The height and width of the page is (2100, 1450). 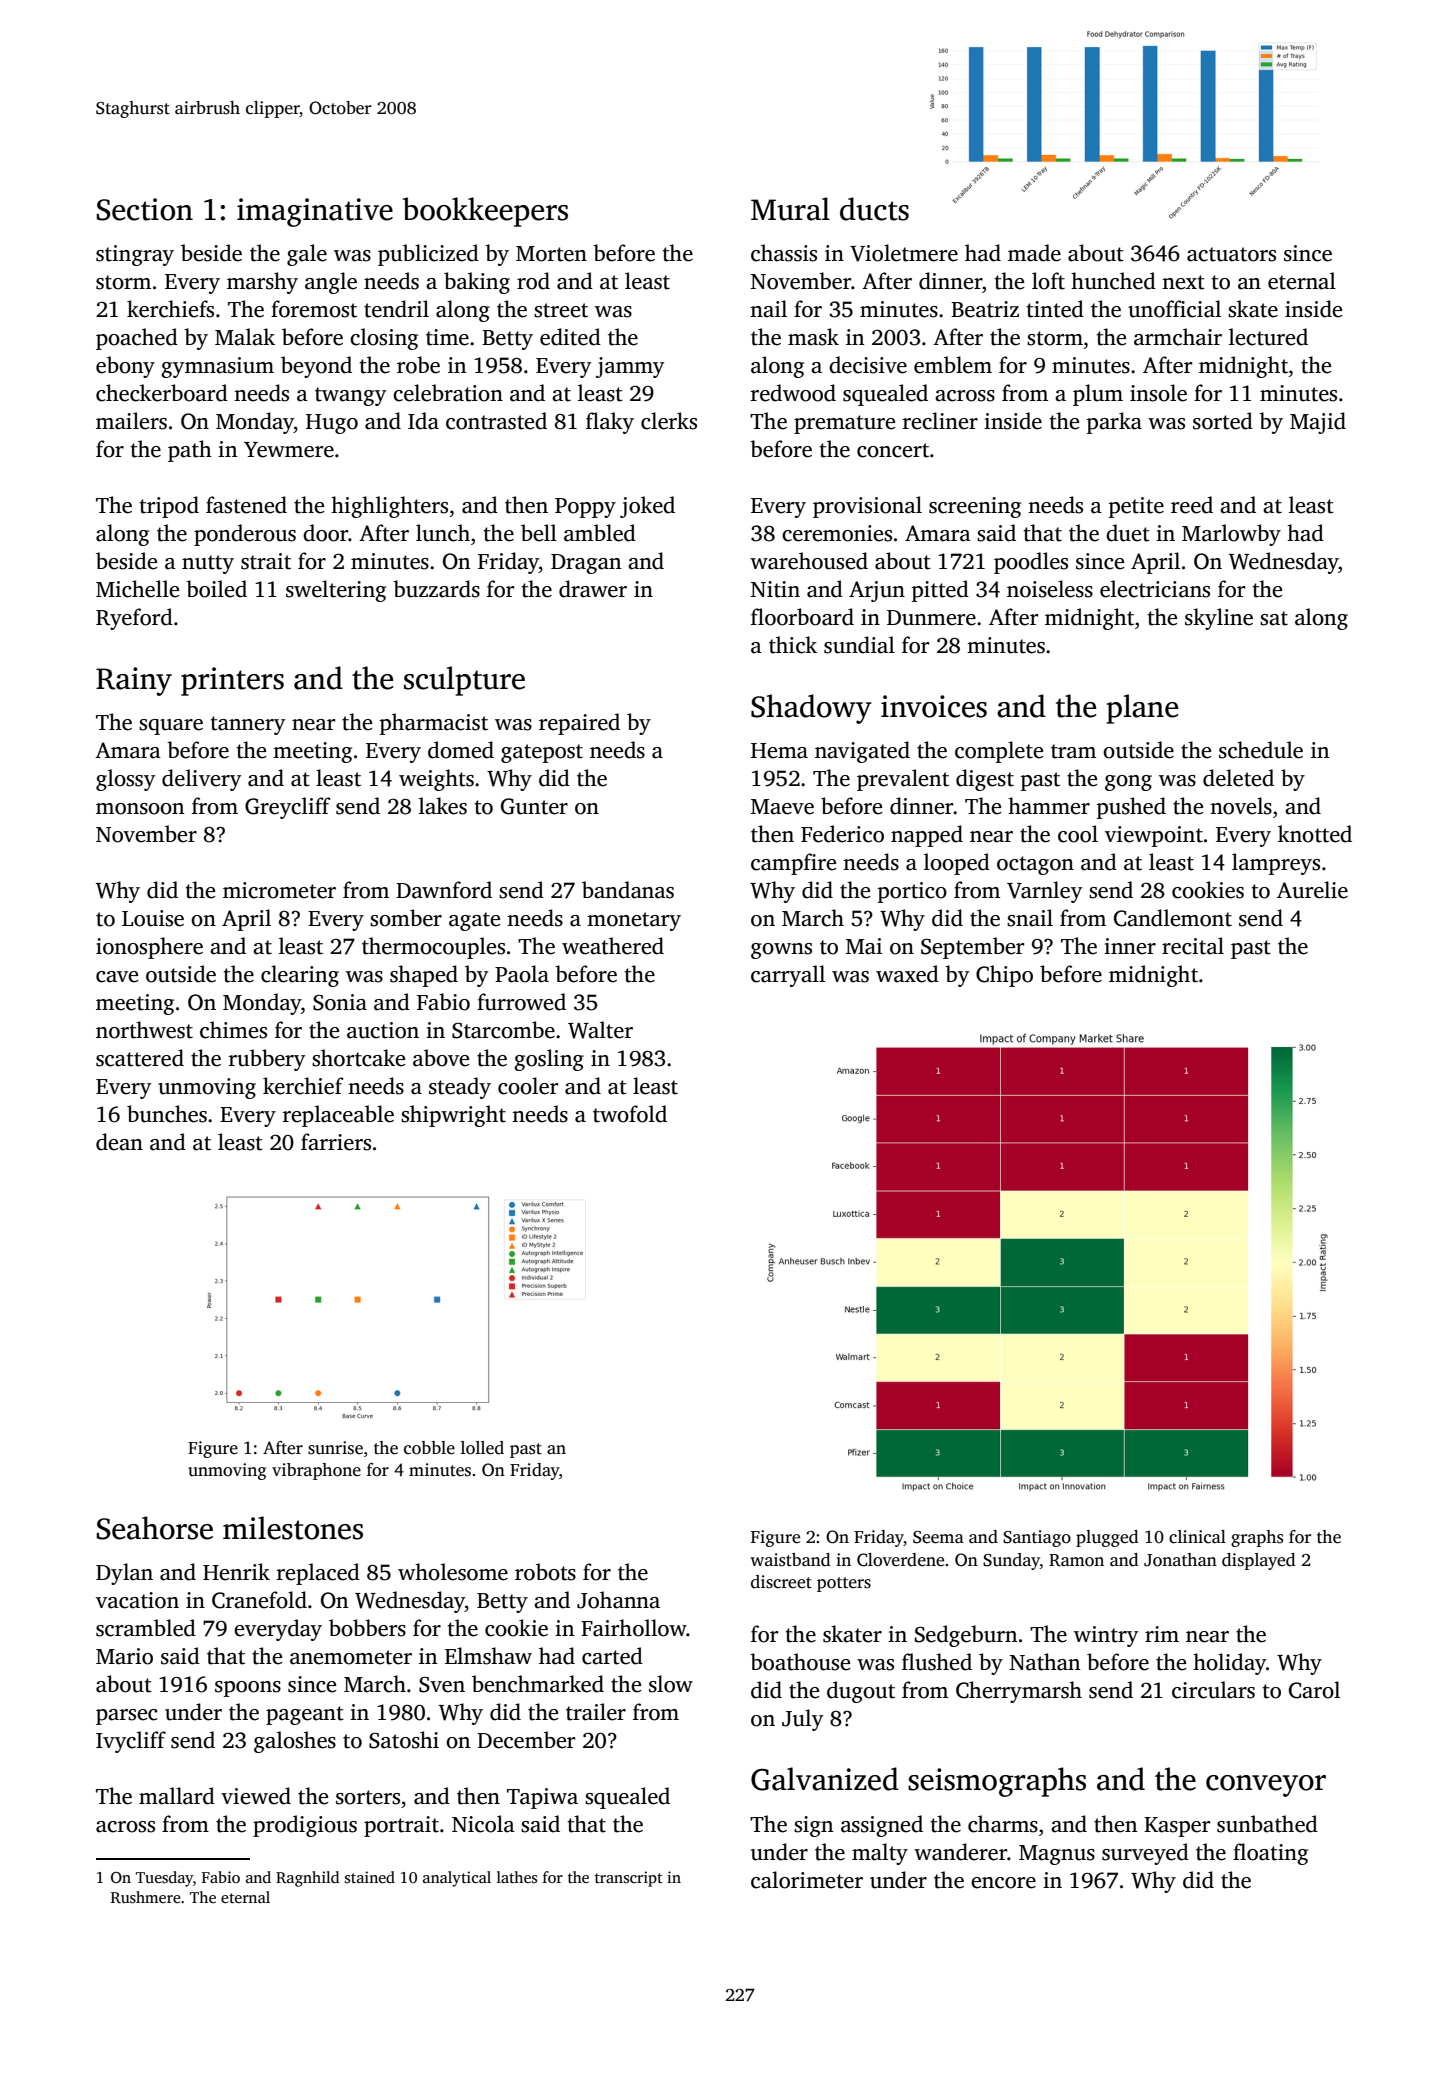 I want to click on Maeve, so click(x=782, y=807).
